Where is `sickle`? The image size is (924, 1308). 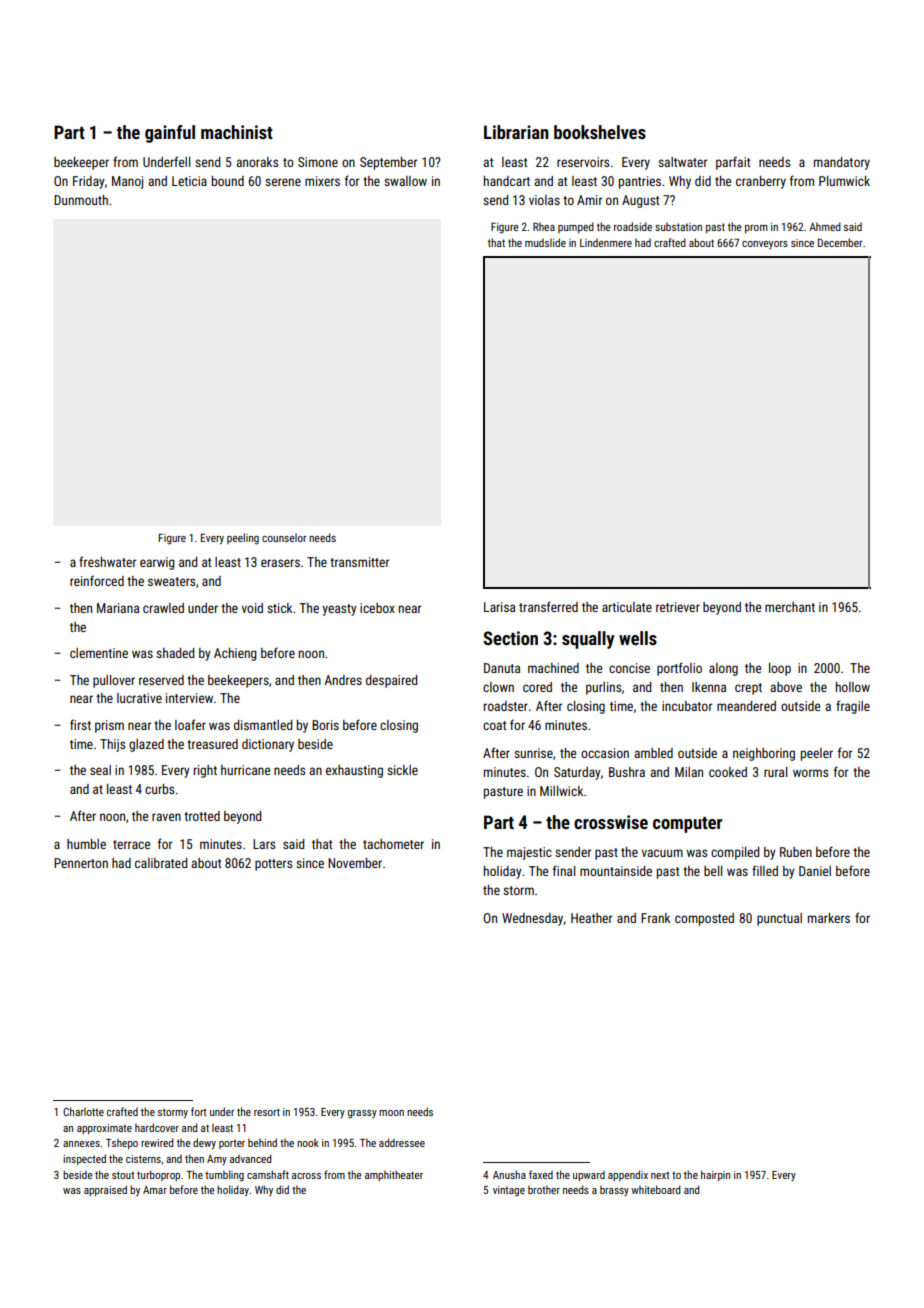 sickle is located at coordinates (402, 770).
